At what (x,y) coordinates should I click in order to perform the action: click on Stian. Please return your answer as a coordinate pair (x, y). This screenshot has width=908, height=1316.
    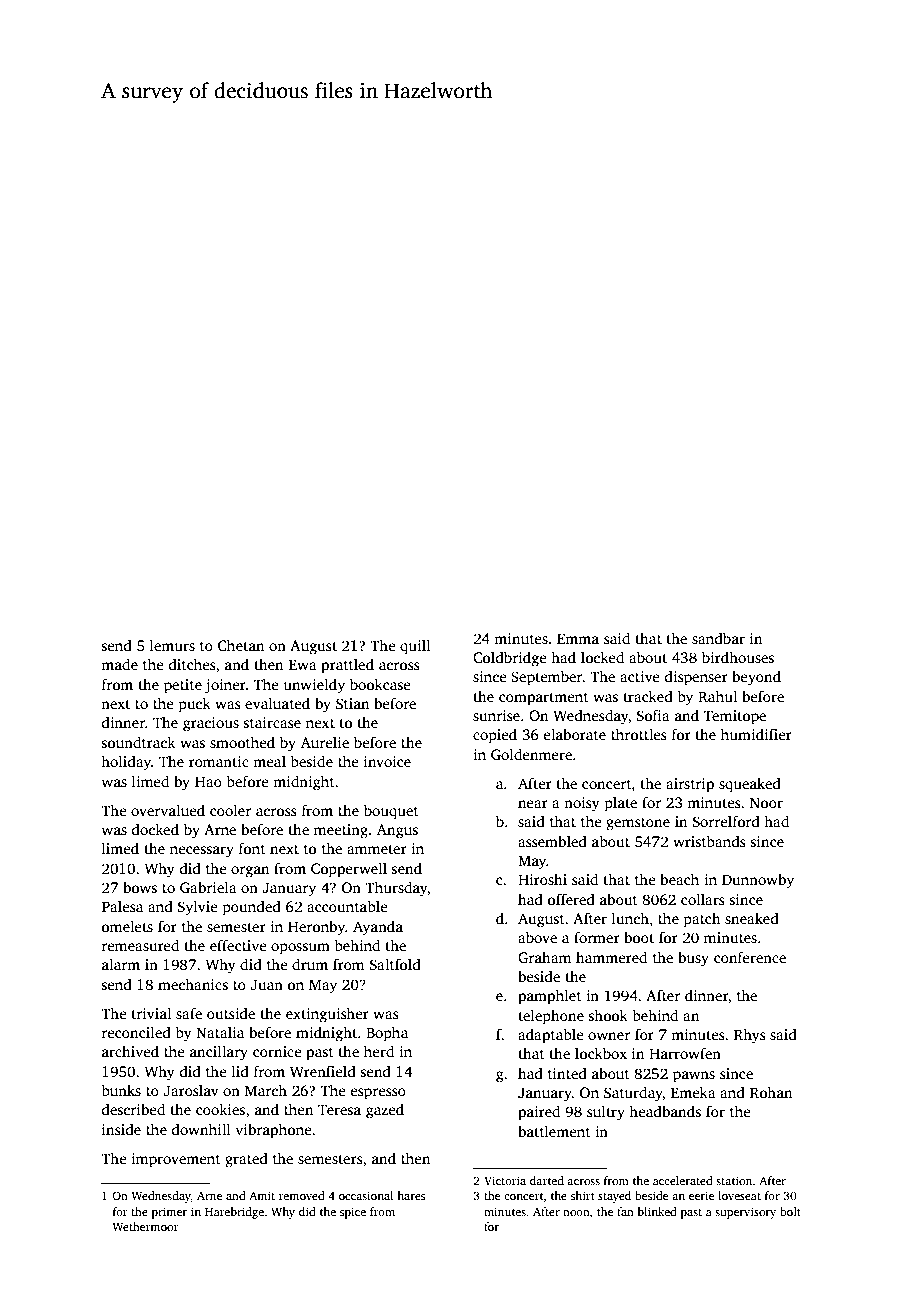
    Looking at the image, I should click on (353, 703).
